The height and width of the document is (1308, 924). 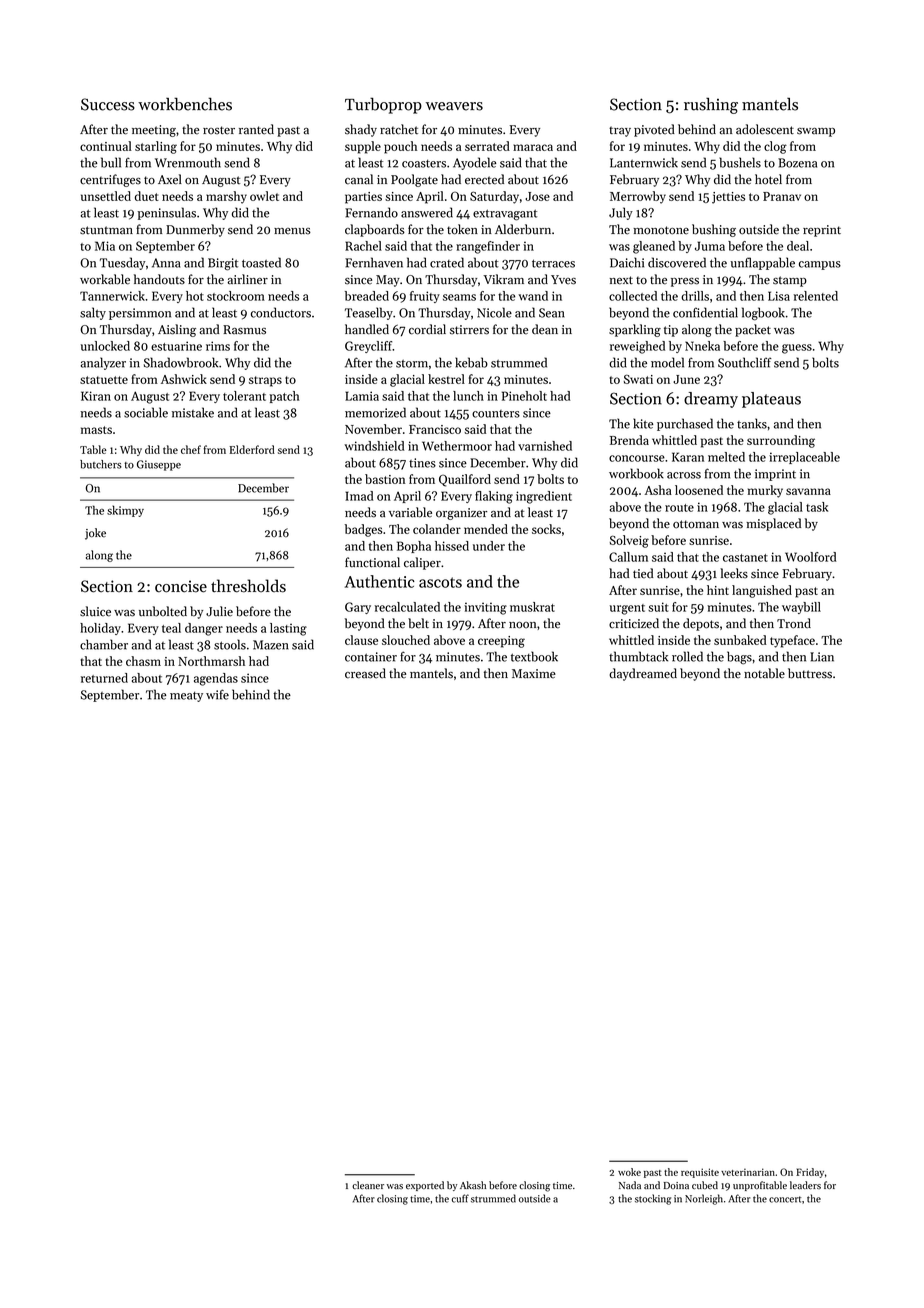 What do you see at coordinates (167, 213) in the document?
I see `peninsulas` at bounding box center [167, 213].
